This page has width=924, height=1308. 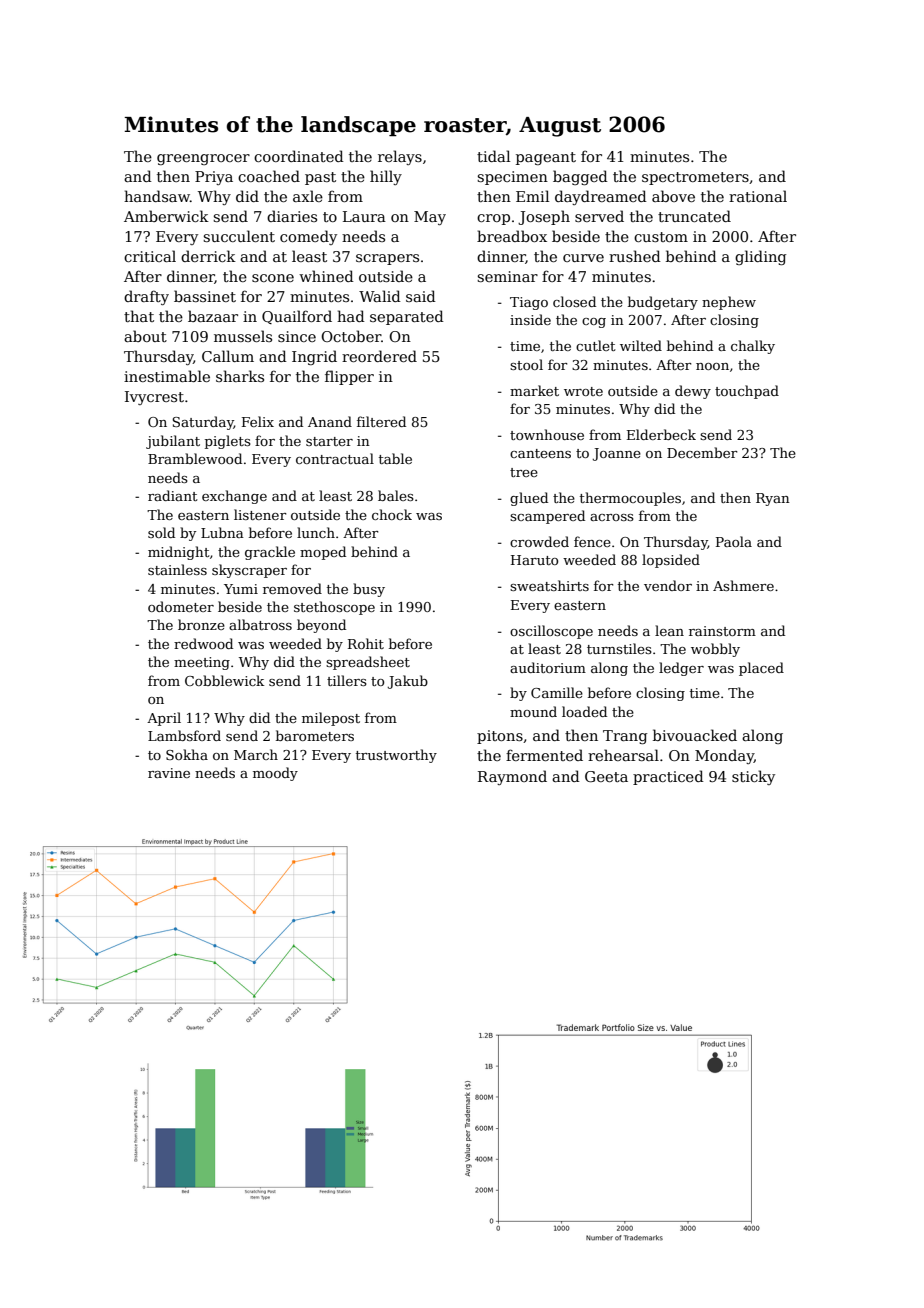 What do you see at coordinates (169, 773) in the page?
I see `ravine` at bounding box center [169, 773].
